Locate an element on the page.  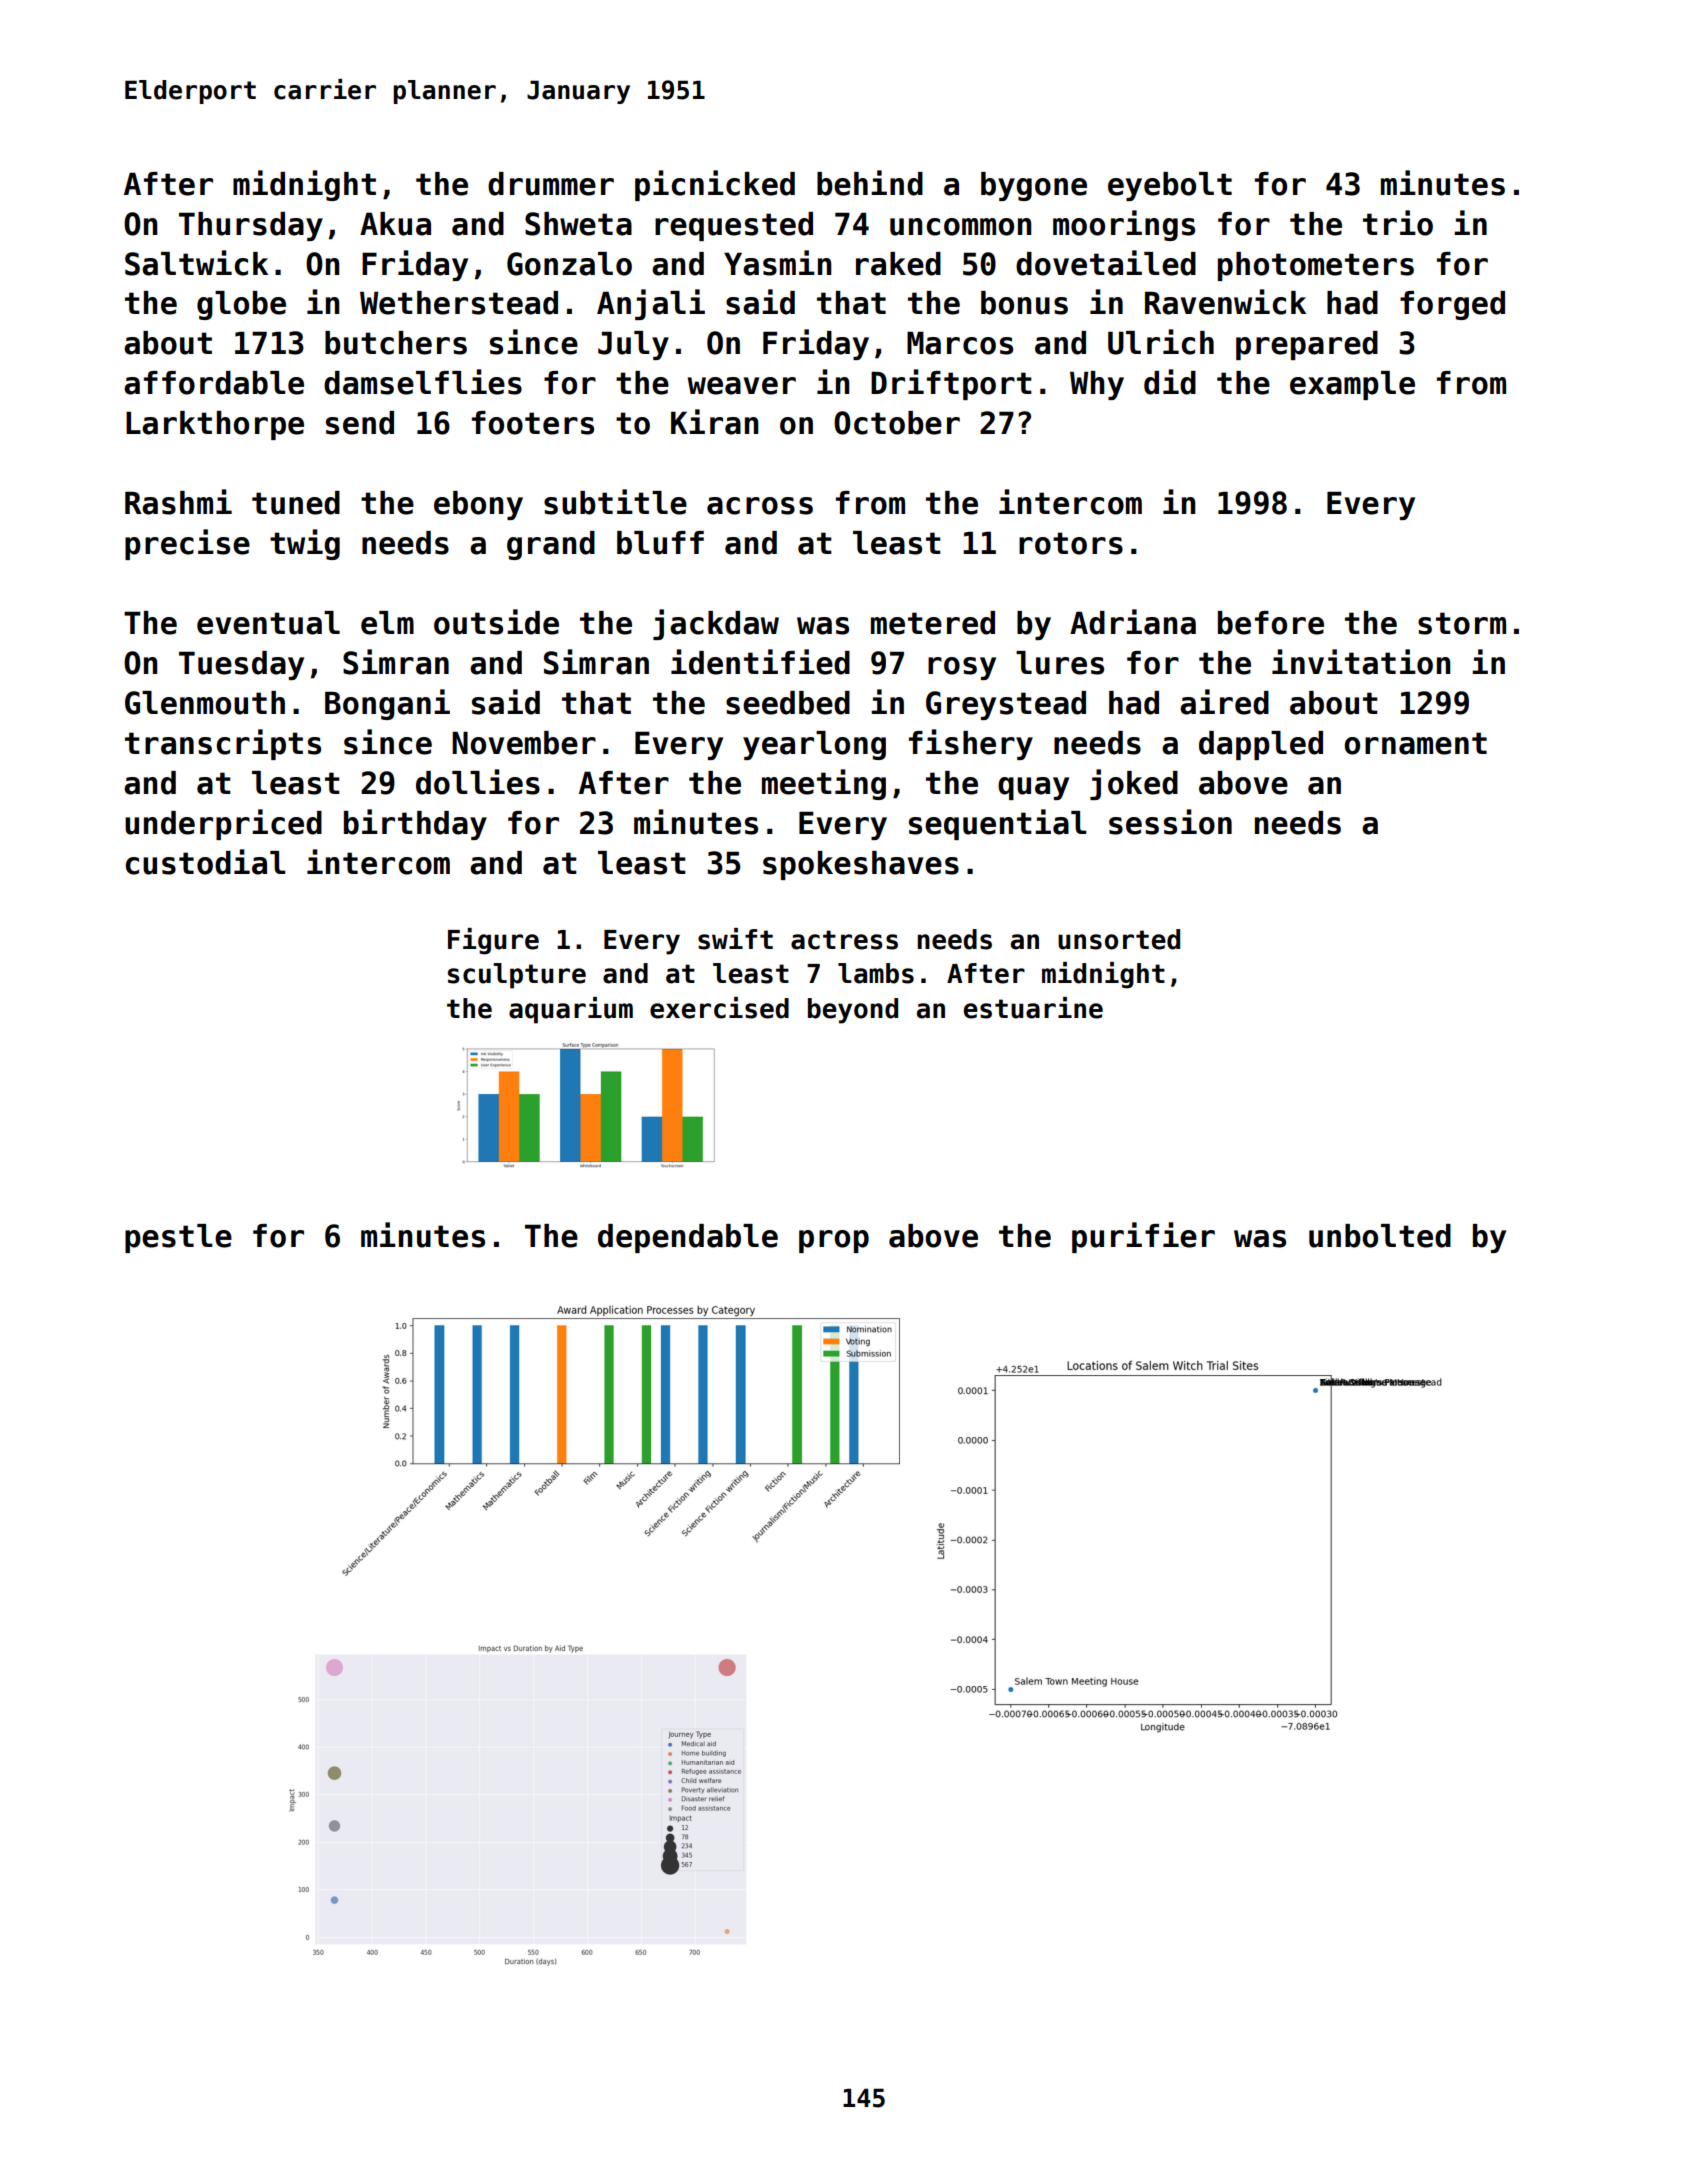
custodial is located at coordinates (205, 862).
